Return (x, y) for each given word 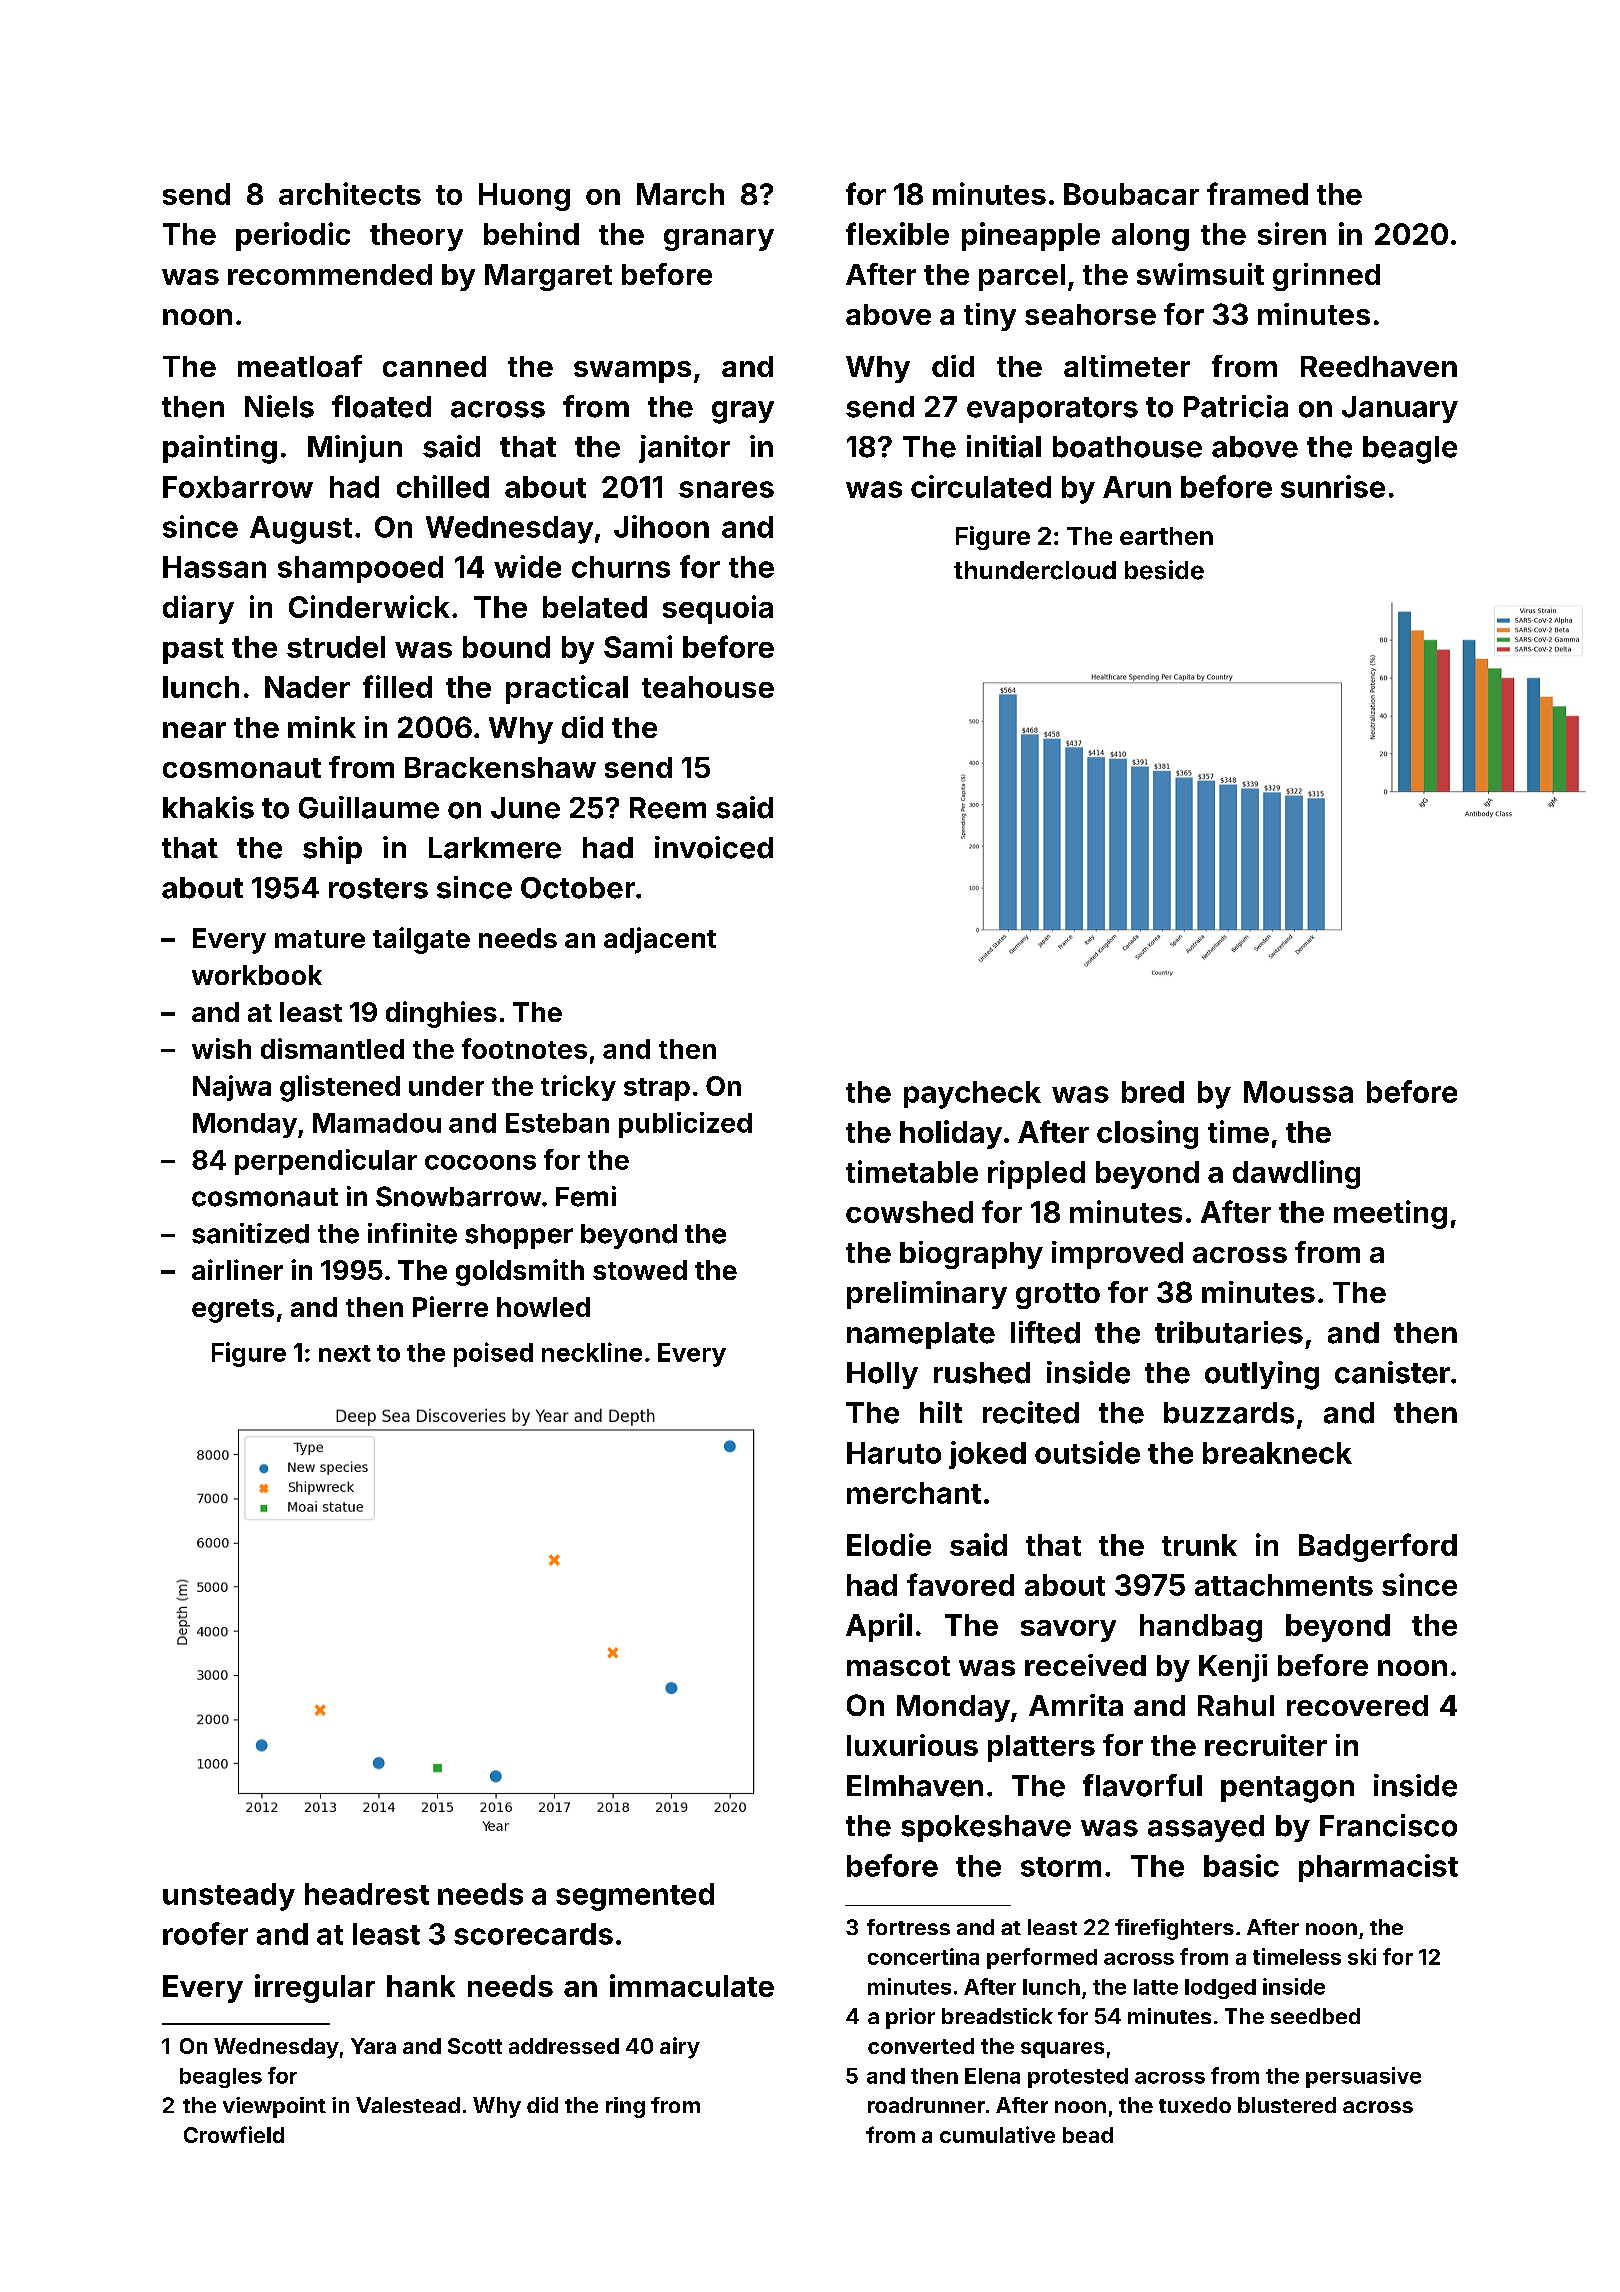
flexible (897, 233)
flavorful (1142, 1785)
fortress (908, 1927)
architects (350, 193)
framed (1257, 193)
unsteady (229, 1897)
